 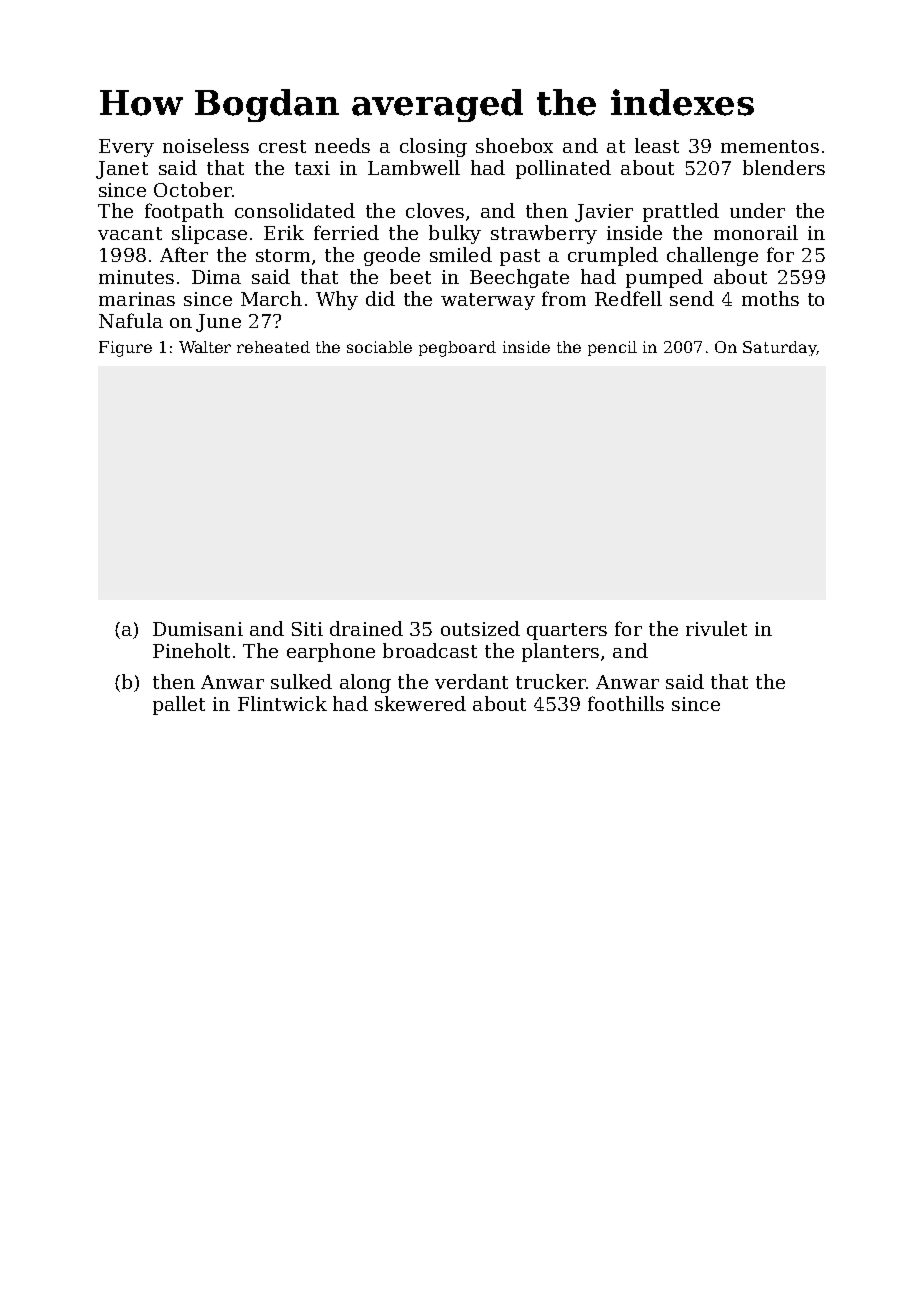 I want to click on send, so click(x=692, y=298).
